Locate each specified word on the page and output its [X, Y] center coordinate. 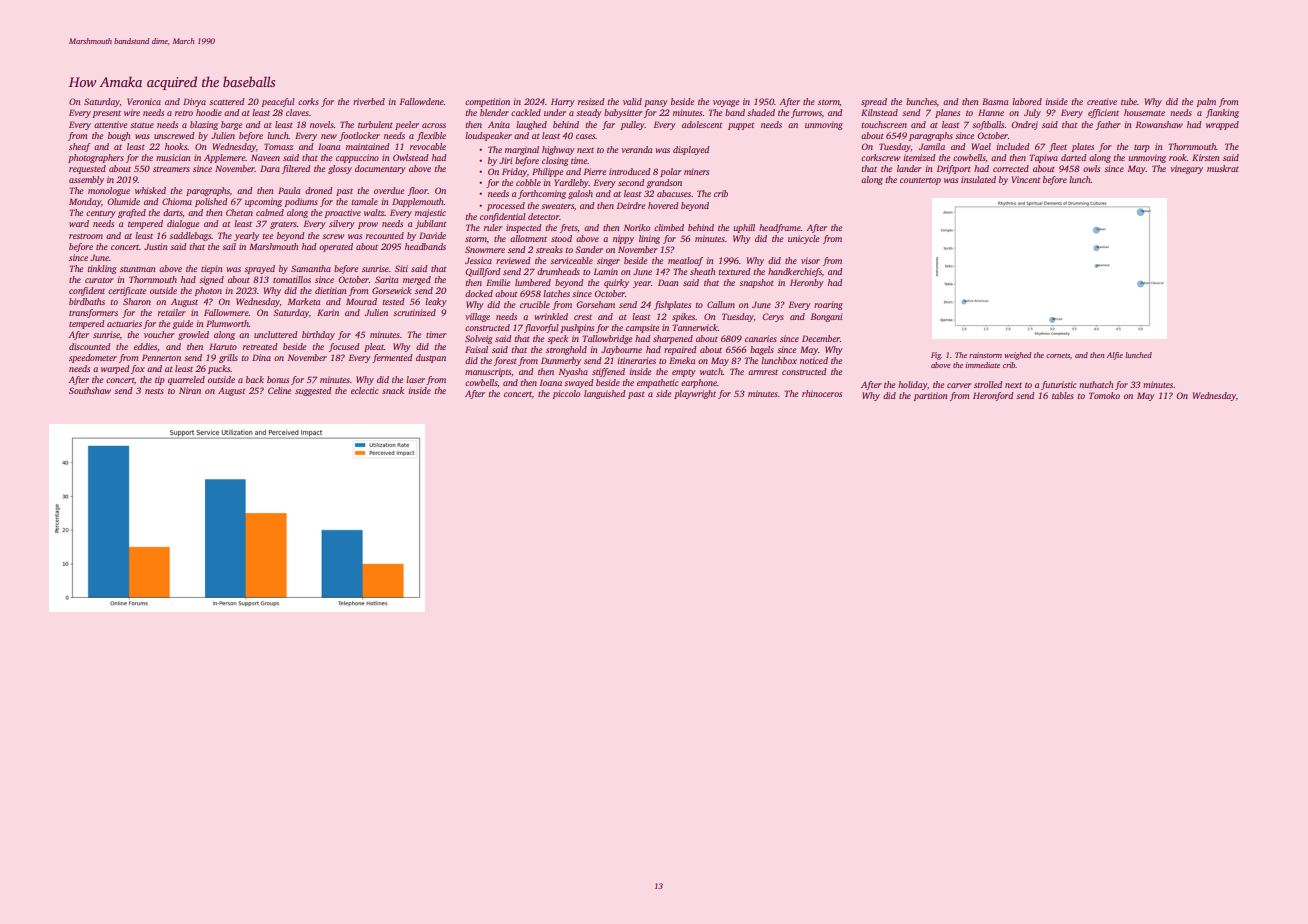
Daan [668, 282]
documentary [380, 169]
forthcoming [542, 194]
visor [810, 260]
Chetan [239, 212]
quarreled [186, 380]
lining [649, 239]
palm [1206, 102]
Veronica [144, 101]
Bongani [826, 317]
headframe [780, 228]
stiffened [608, 372]
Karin [328, 312]
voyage [726, 103]
